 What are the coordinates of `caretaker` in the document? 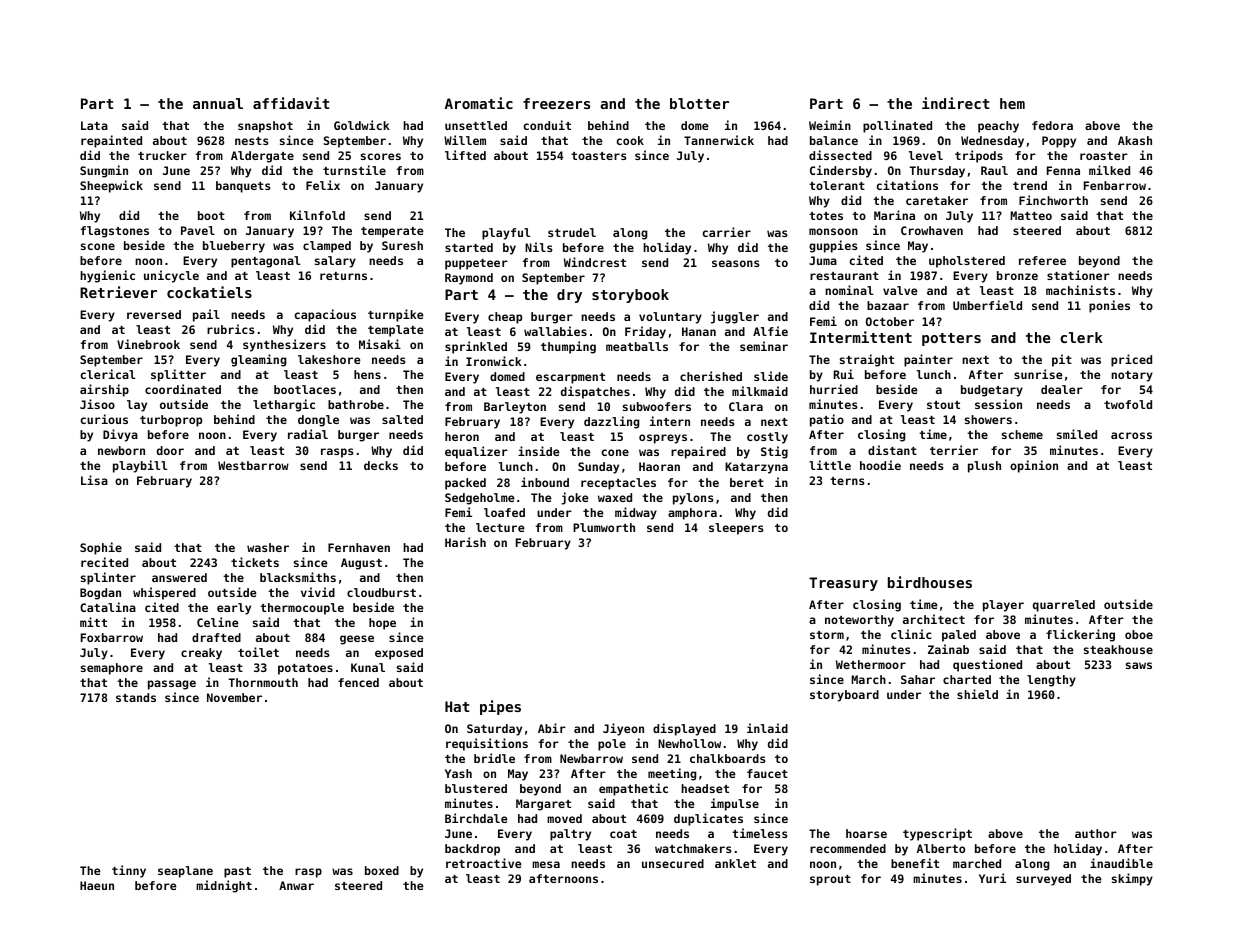 It's located at (937, 200).
